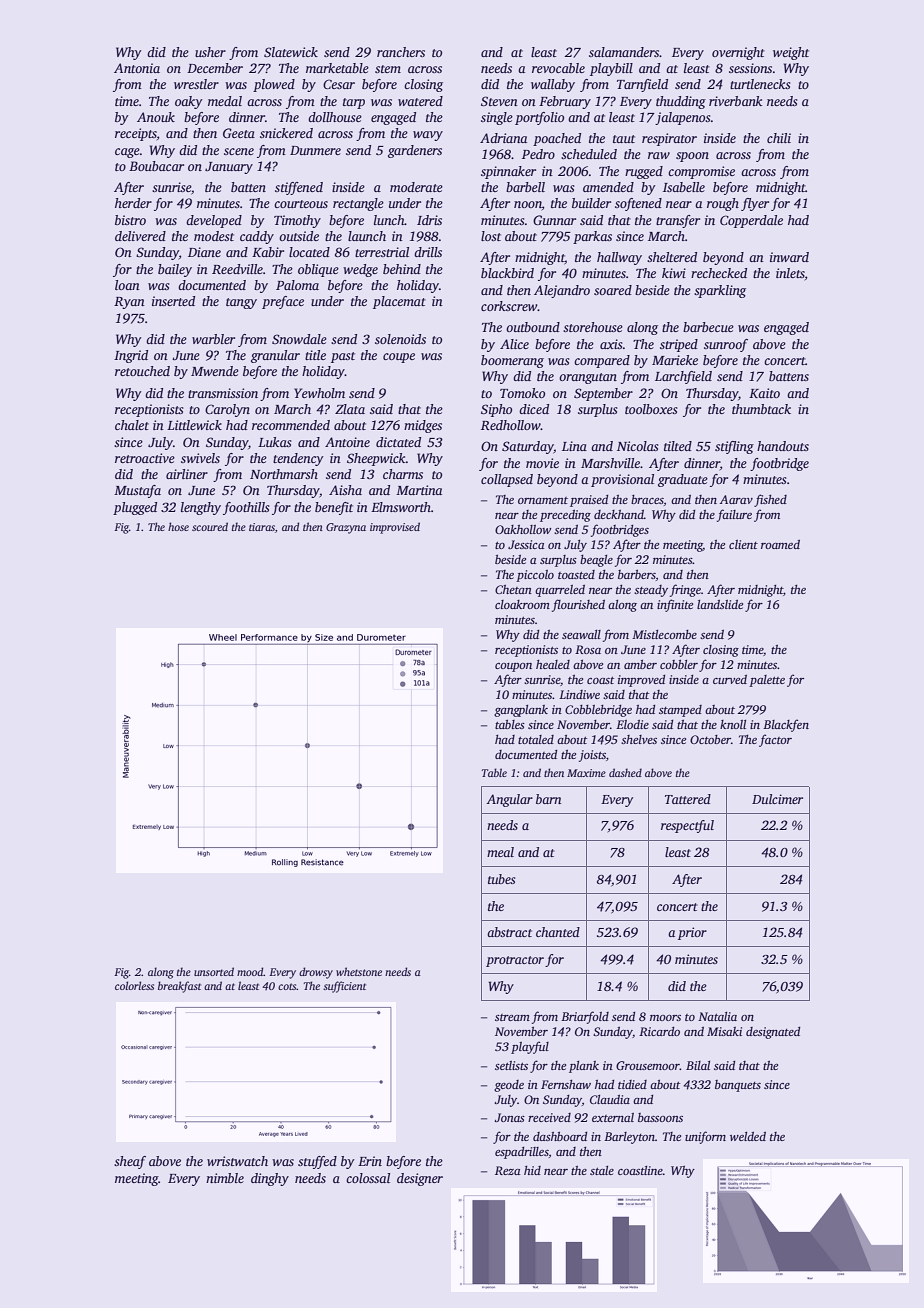 The height and width of the document is (1308, 924). Describe the element at coordinates (509, 800) in the document. I see `Angular` at that location.
